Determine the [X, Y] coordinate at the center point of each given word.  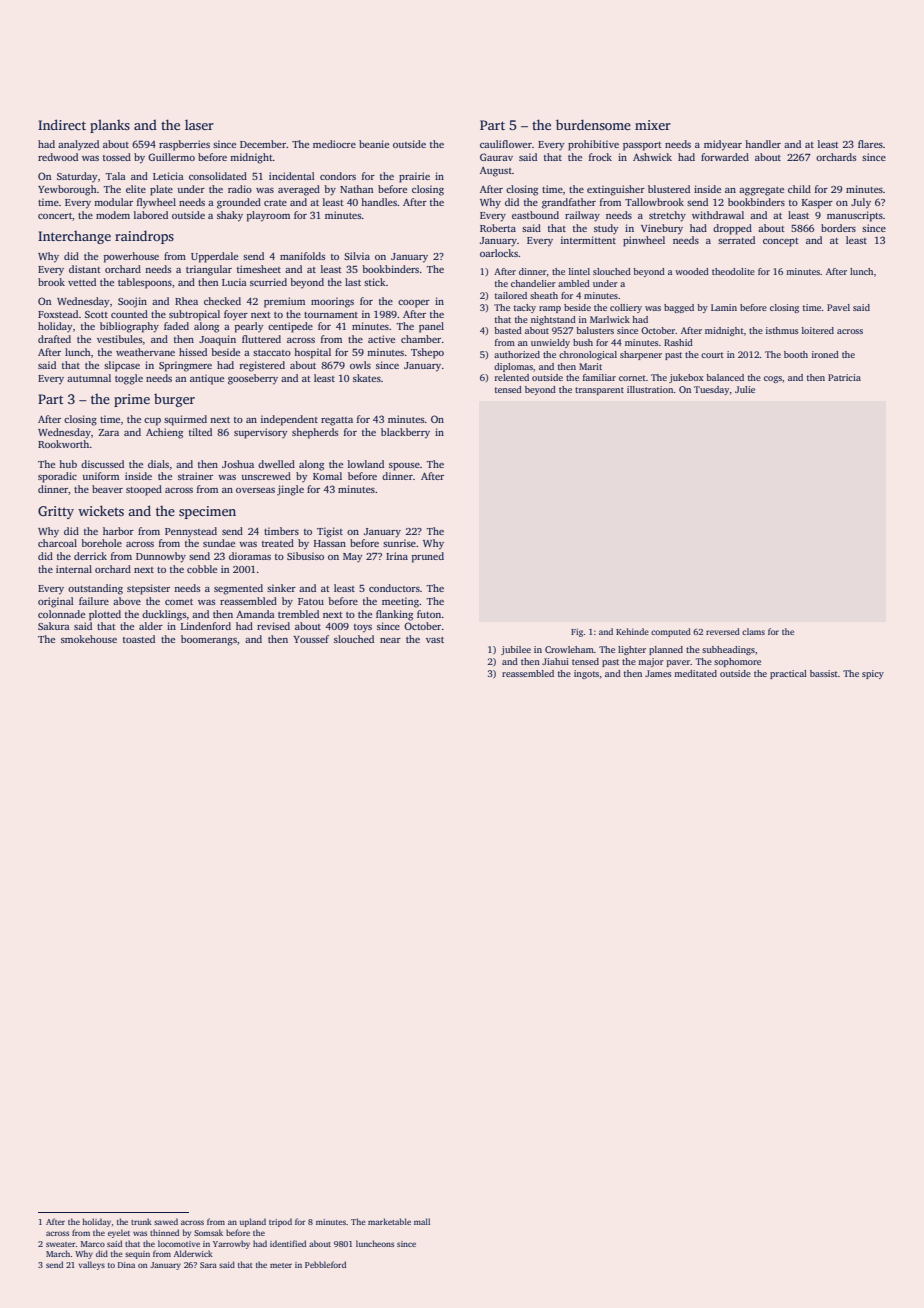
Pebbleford [325, 1264]
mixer [653, 125]
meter [281, 1265]
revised [273, 626]
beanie [374, 144]
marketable [389, 1221]
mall [422, 1221]
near [390, 640]
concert [55, 216]
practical [788, 674]
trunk [141, 1221]
